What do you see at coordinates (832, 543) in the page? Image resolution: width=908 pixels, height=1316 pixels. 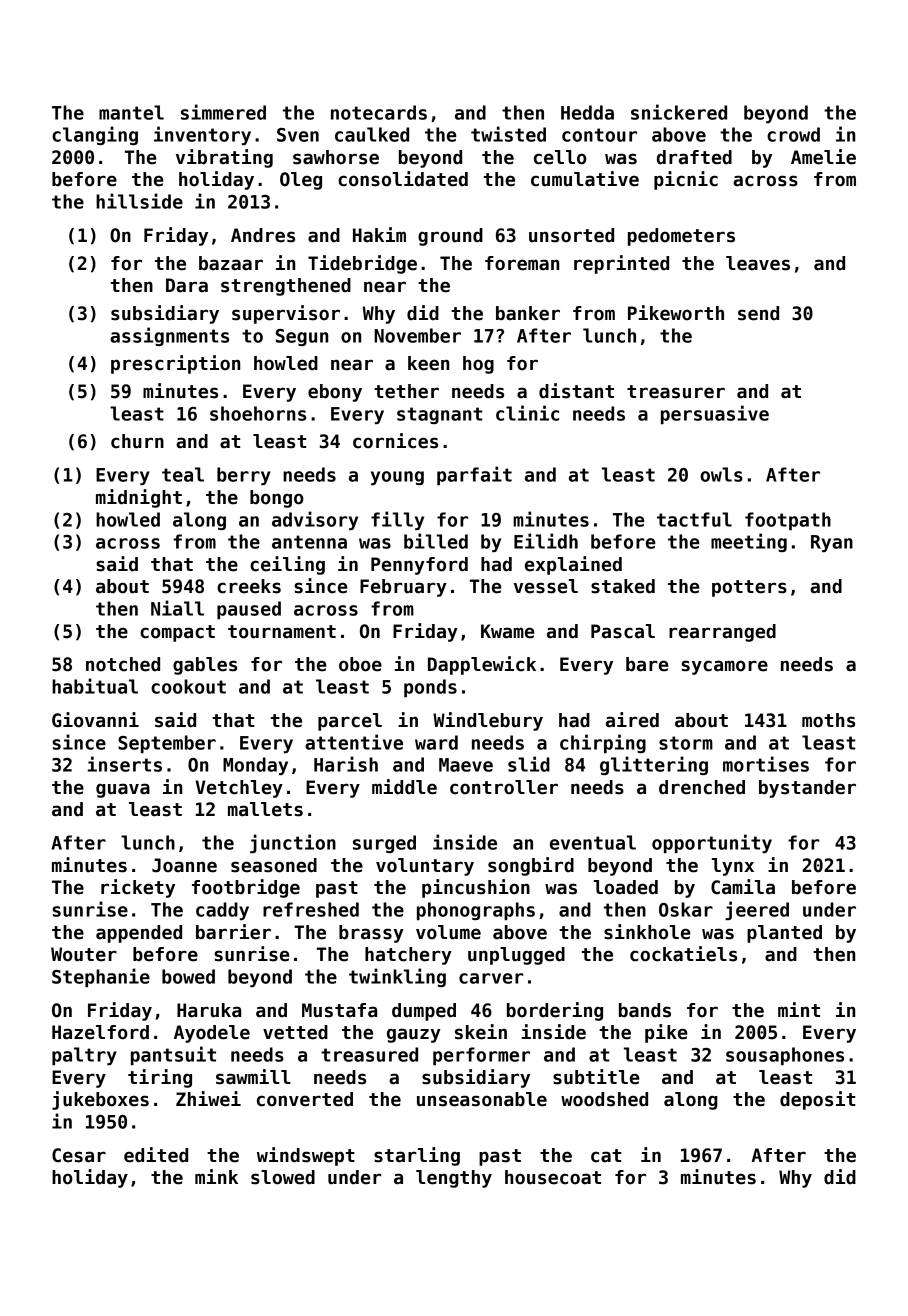 I see `Ryan` at bounding box center [832, 543].
